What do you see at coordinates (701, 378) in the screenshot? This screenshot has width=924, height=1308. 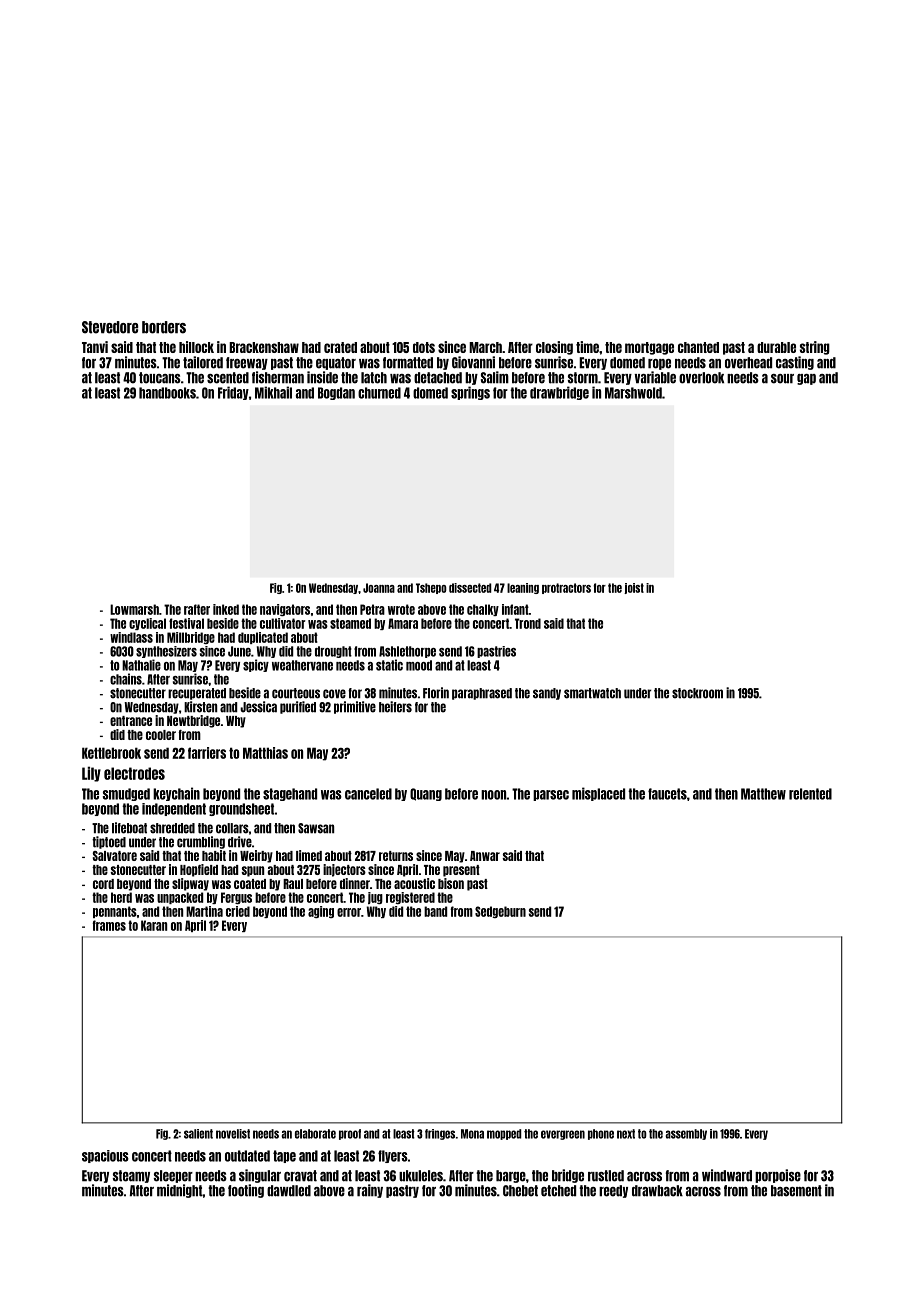 I see `overlook` at bounding box center [701, 378].
